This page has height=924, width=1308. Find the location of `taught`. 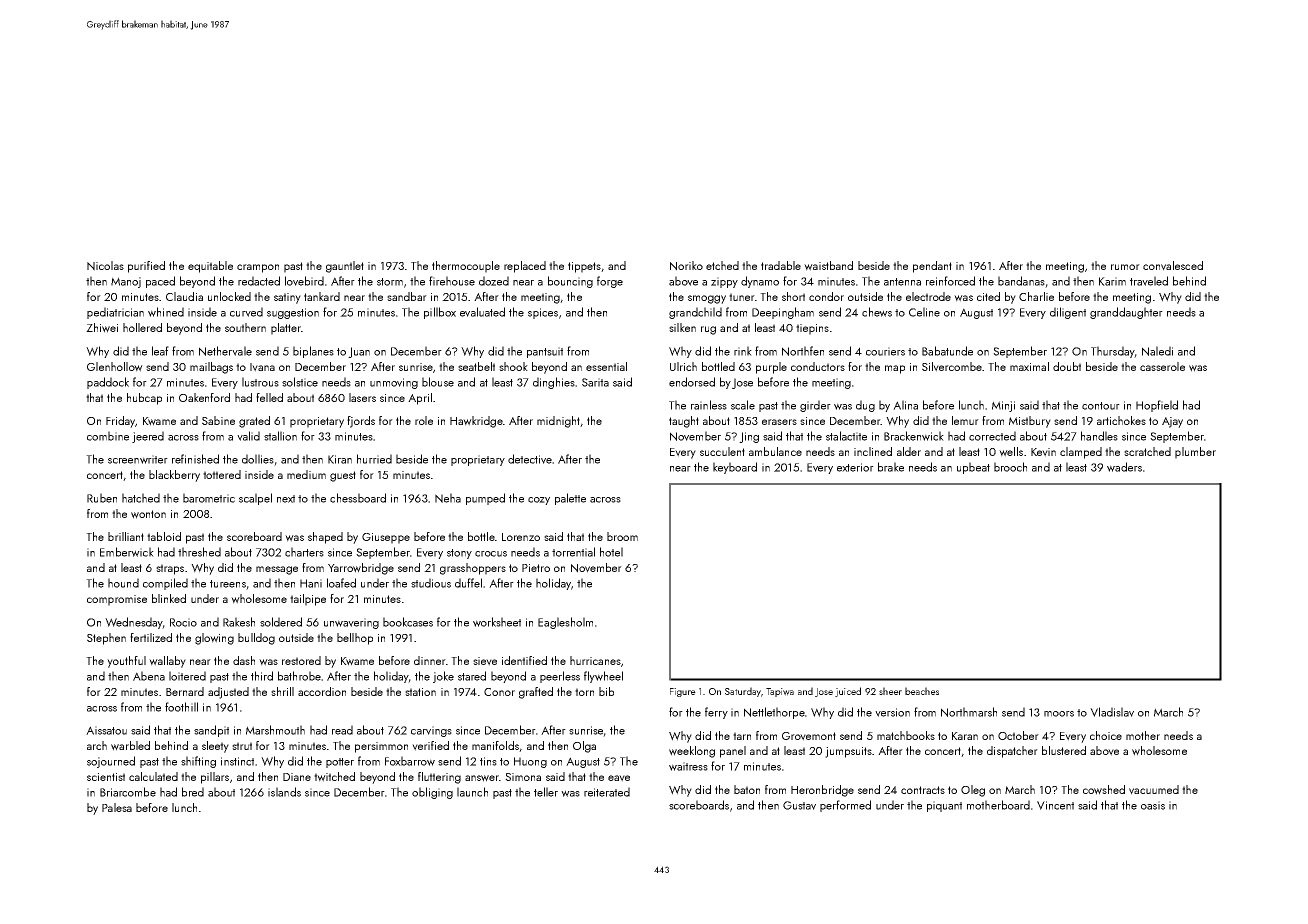

taught is located at coordinates (684, 422).
